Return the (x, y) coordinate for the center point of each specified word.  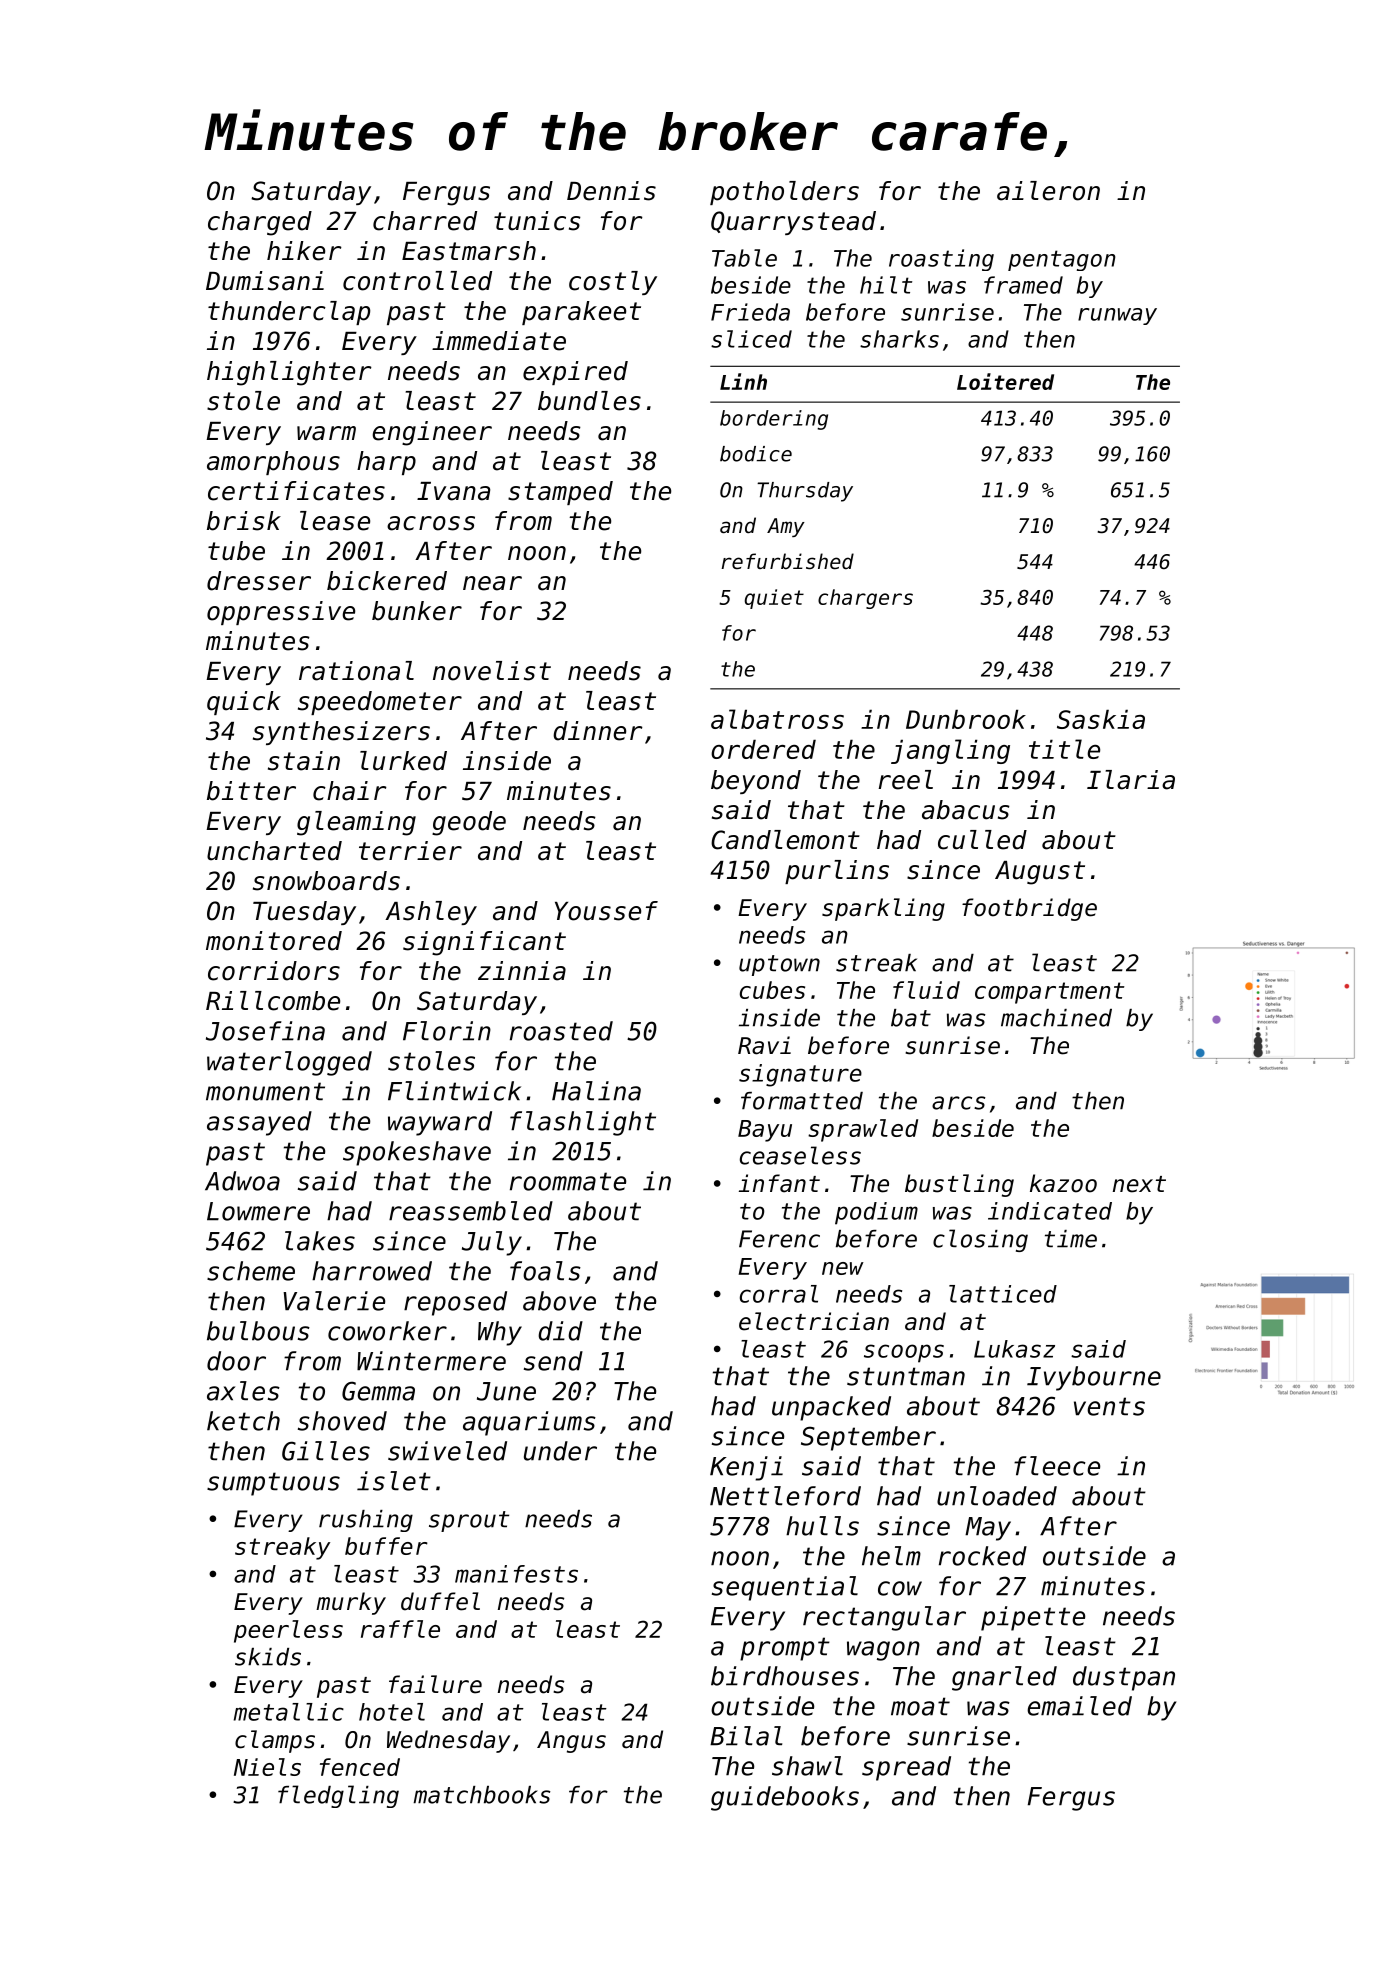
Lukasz (1014, 1349)
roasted (561, 1031)
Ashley (431, 913)
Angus (571, 1742)
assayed (259, 1123)
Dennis (611, 191)
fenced (360, 1767)
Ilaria (1131, 780)
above (559, 1301)
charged (260, 223)
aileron (1048, 191)
